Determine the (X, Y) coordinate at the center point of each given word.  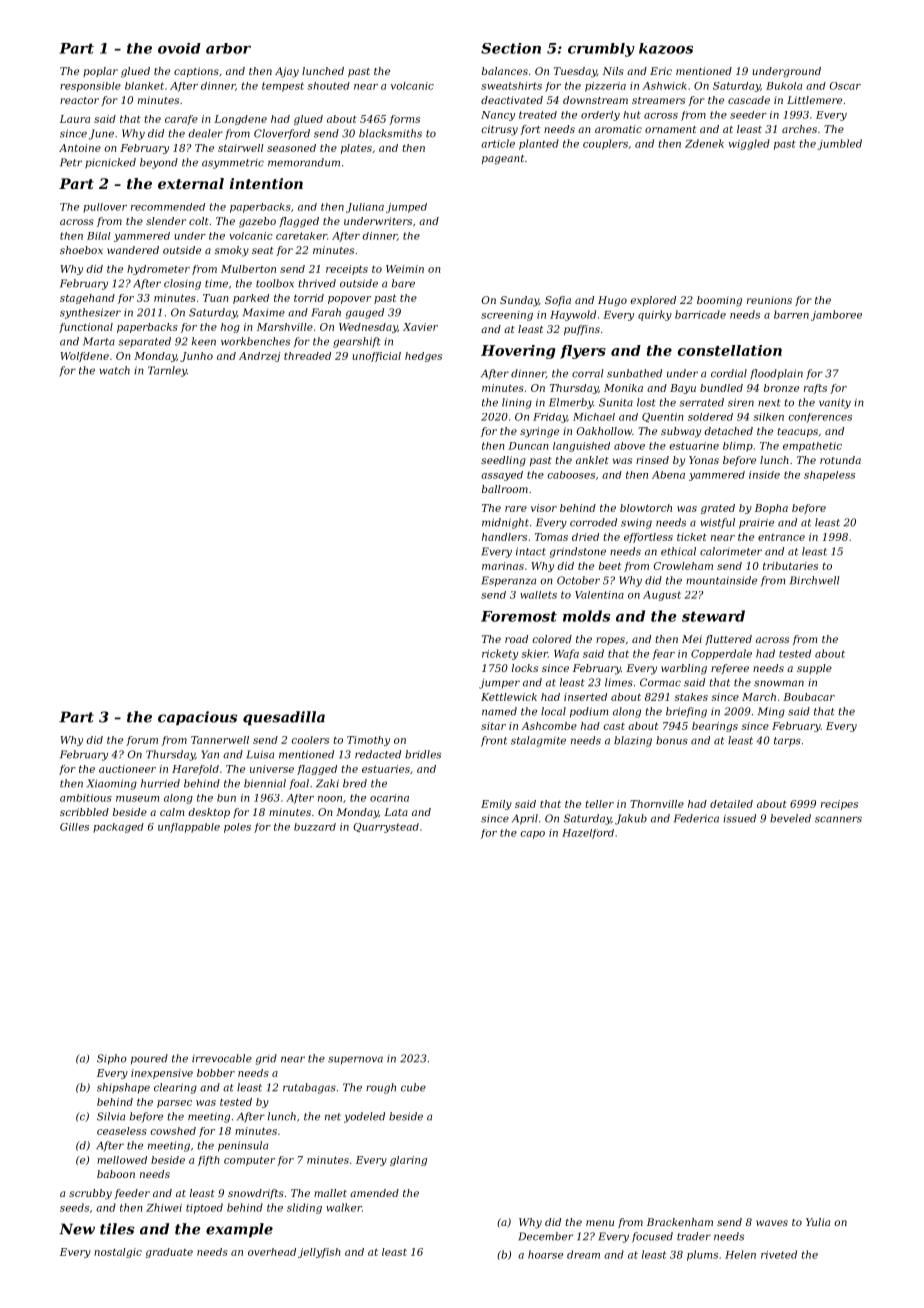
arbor (228, 48)
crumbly (601, 50)
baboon (116, 1174)
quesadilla (284, 718)
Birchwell (815, 580)
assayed (502, 476)
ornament (670, 129)
